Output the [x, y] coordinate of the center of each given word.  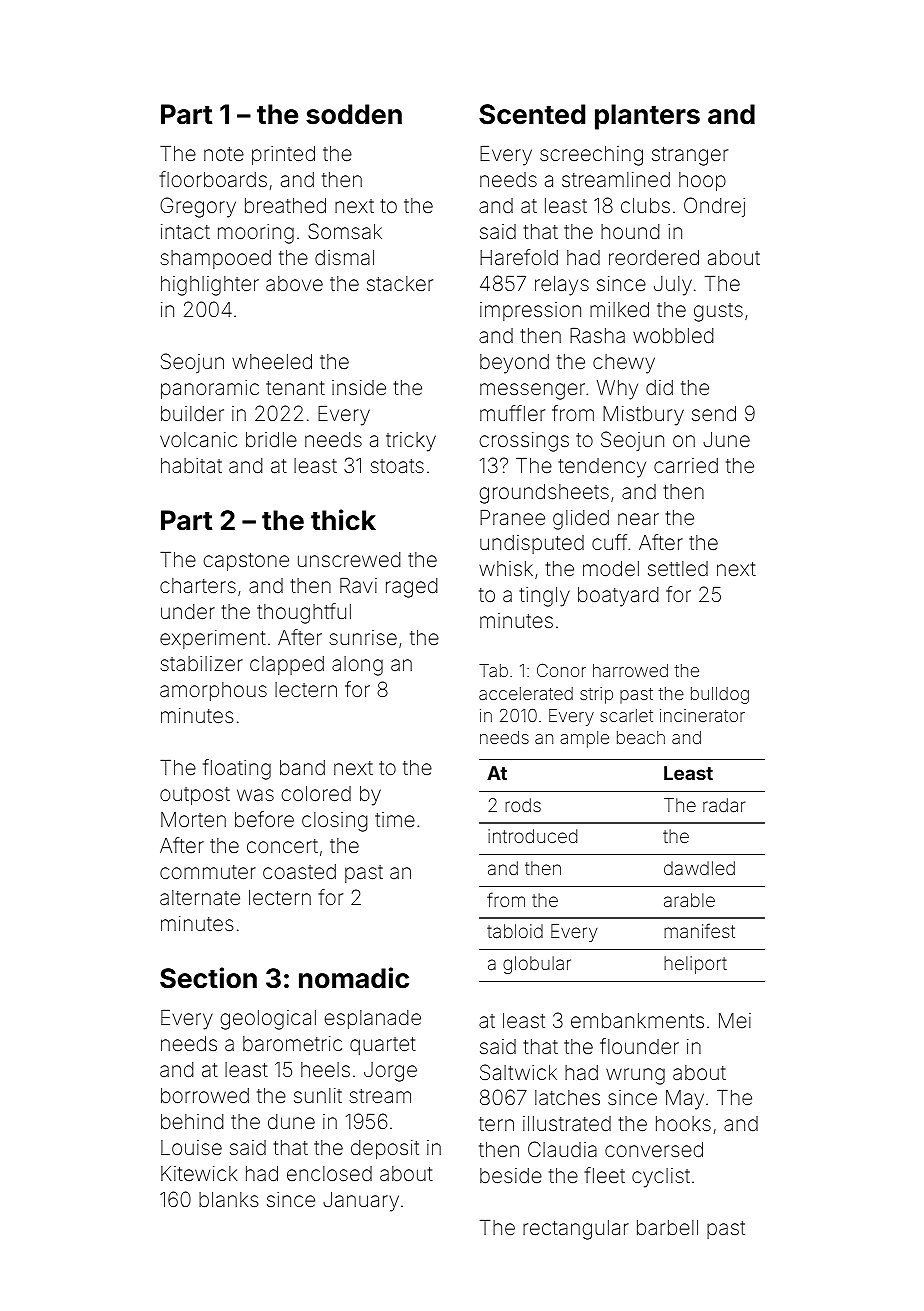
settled [678, 568]
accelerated [526, 693]
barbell [667, 1227]
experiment [213, 639]
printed [283, 155]
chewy [624, 364]
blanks [228, 1199]
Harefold [519, 257]
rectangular [576, 1230]
